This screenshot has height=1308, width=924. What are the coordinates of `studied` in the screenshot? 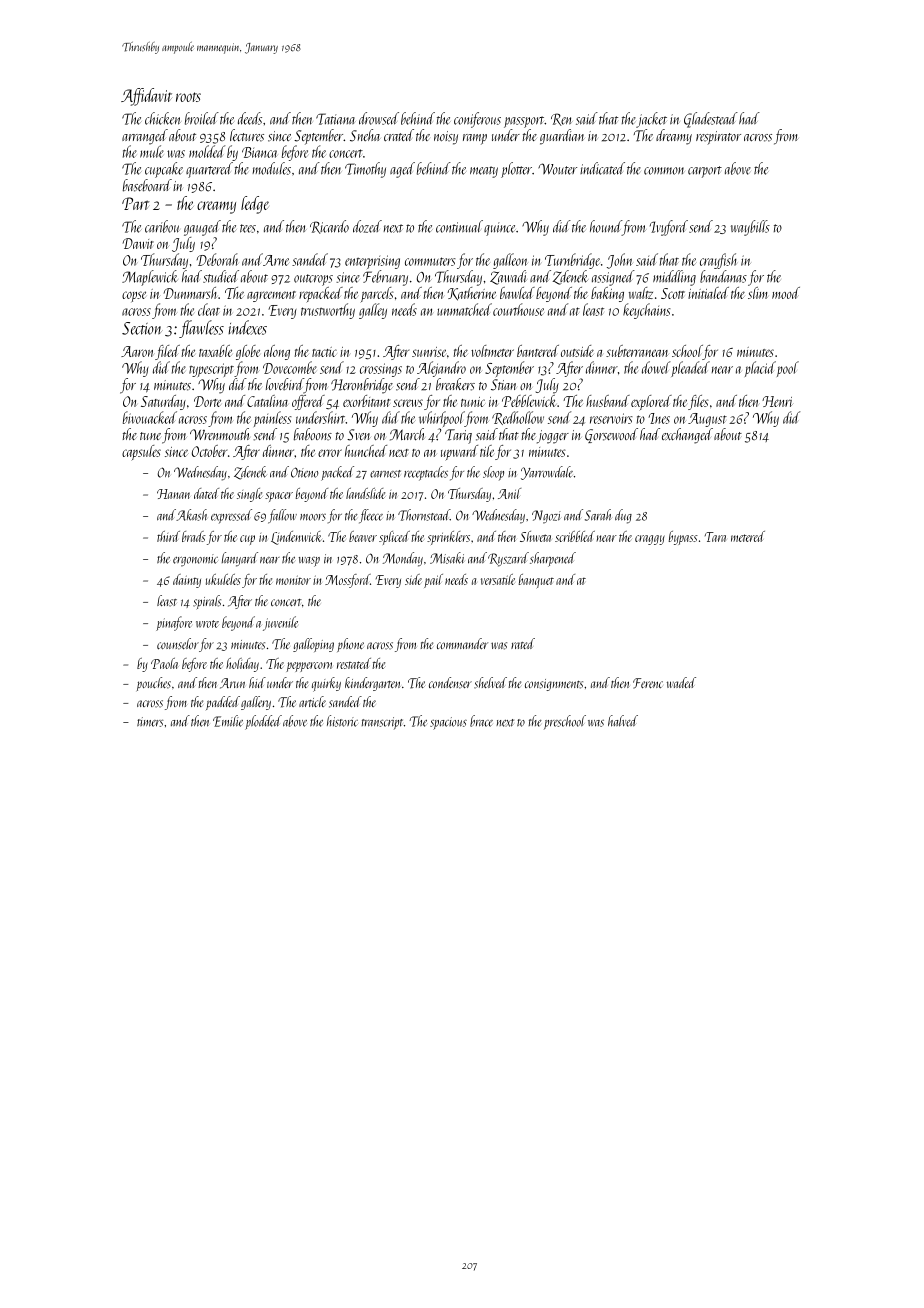 It's located at (221, 276).
